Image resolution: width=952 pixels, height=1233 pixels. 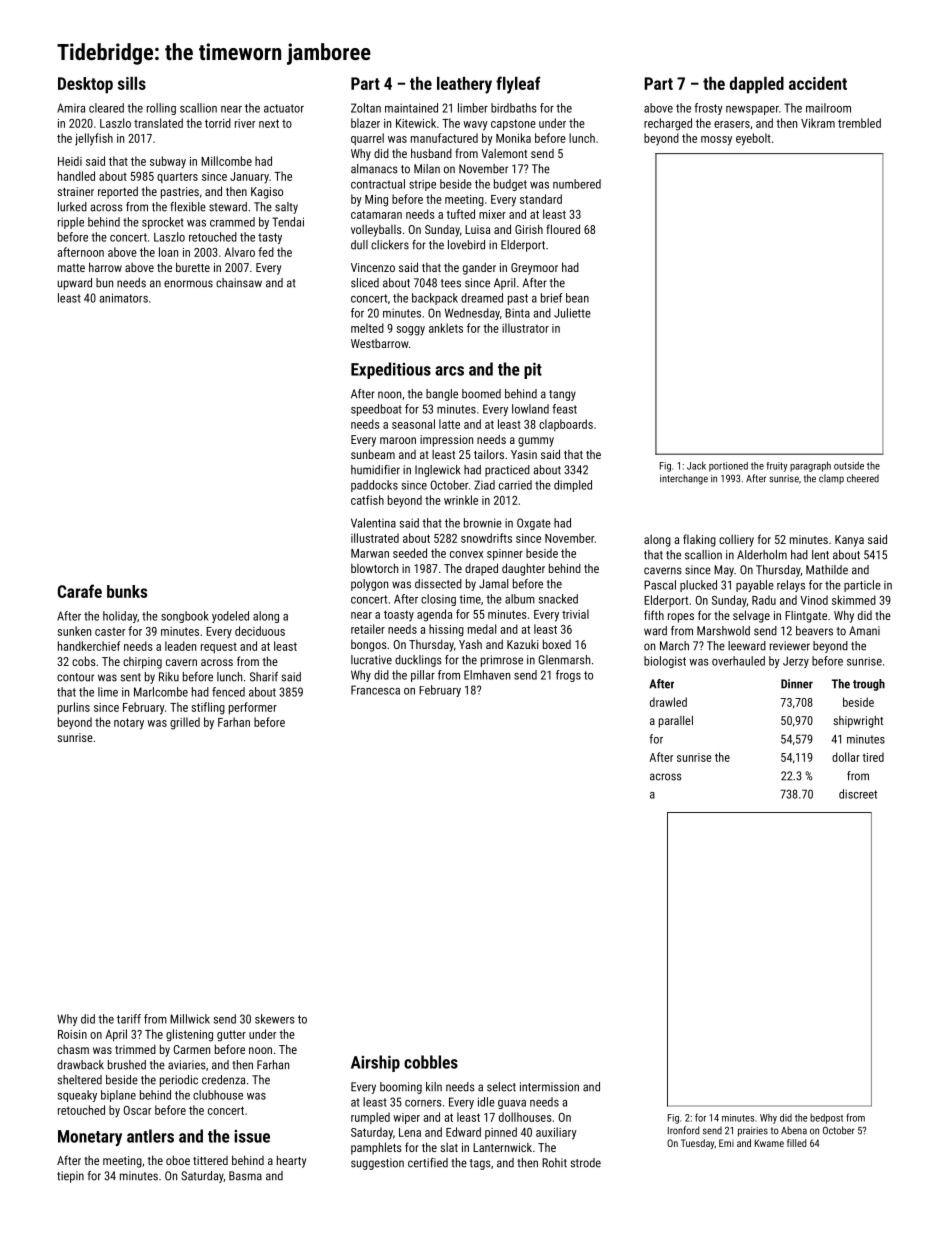 I want to click on issue, so click(x=252, y=1136).
